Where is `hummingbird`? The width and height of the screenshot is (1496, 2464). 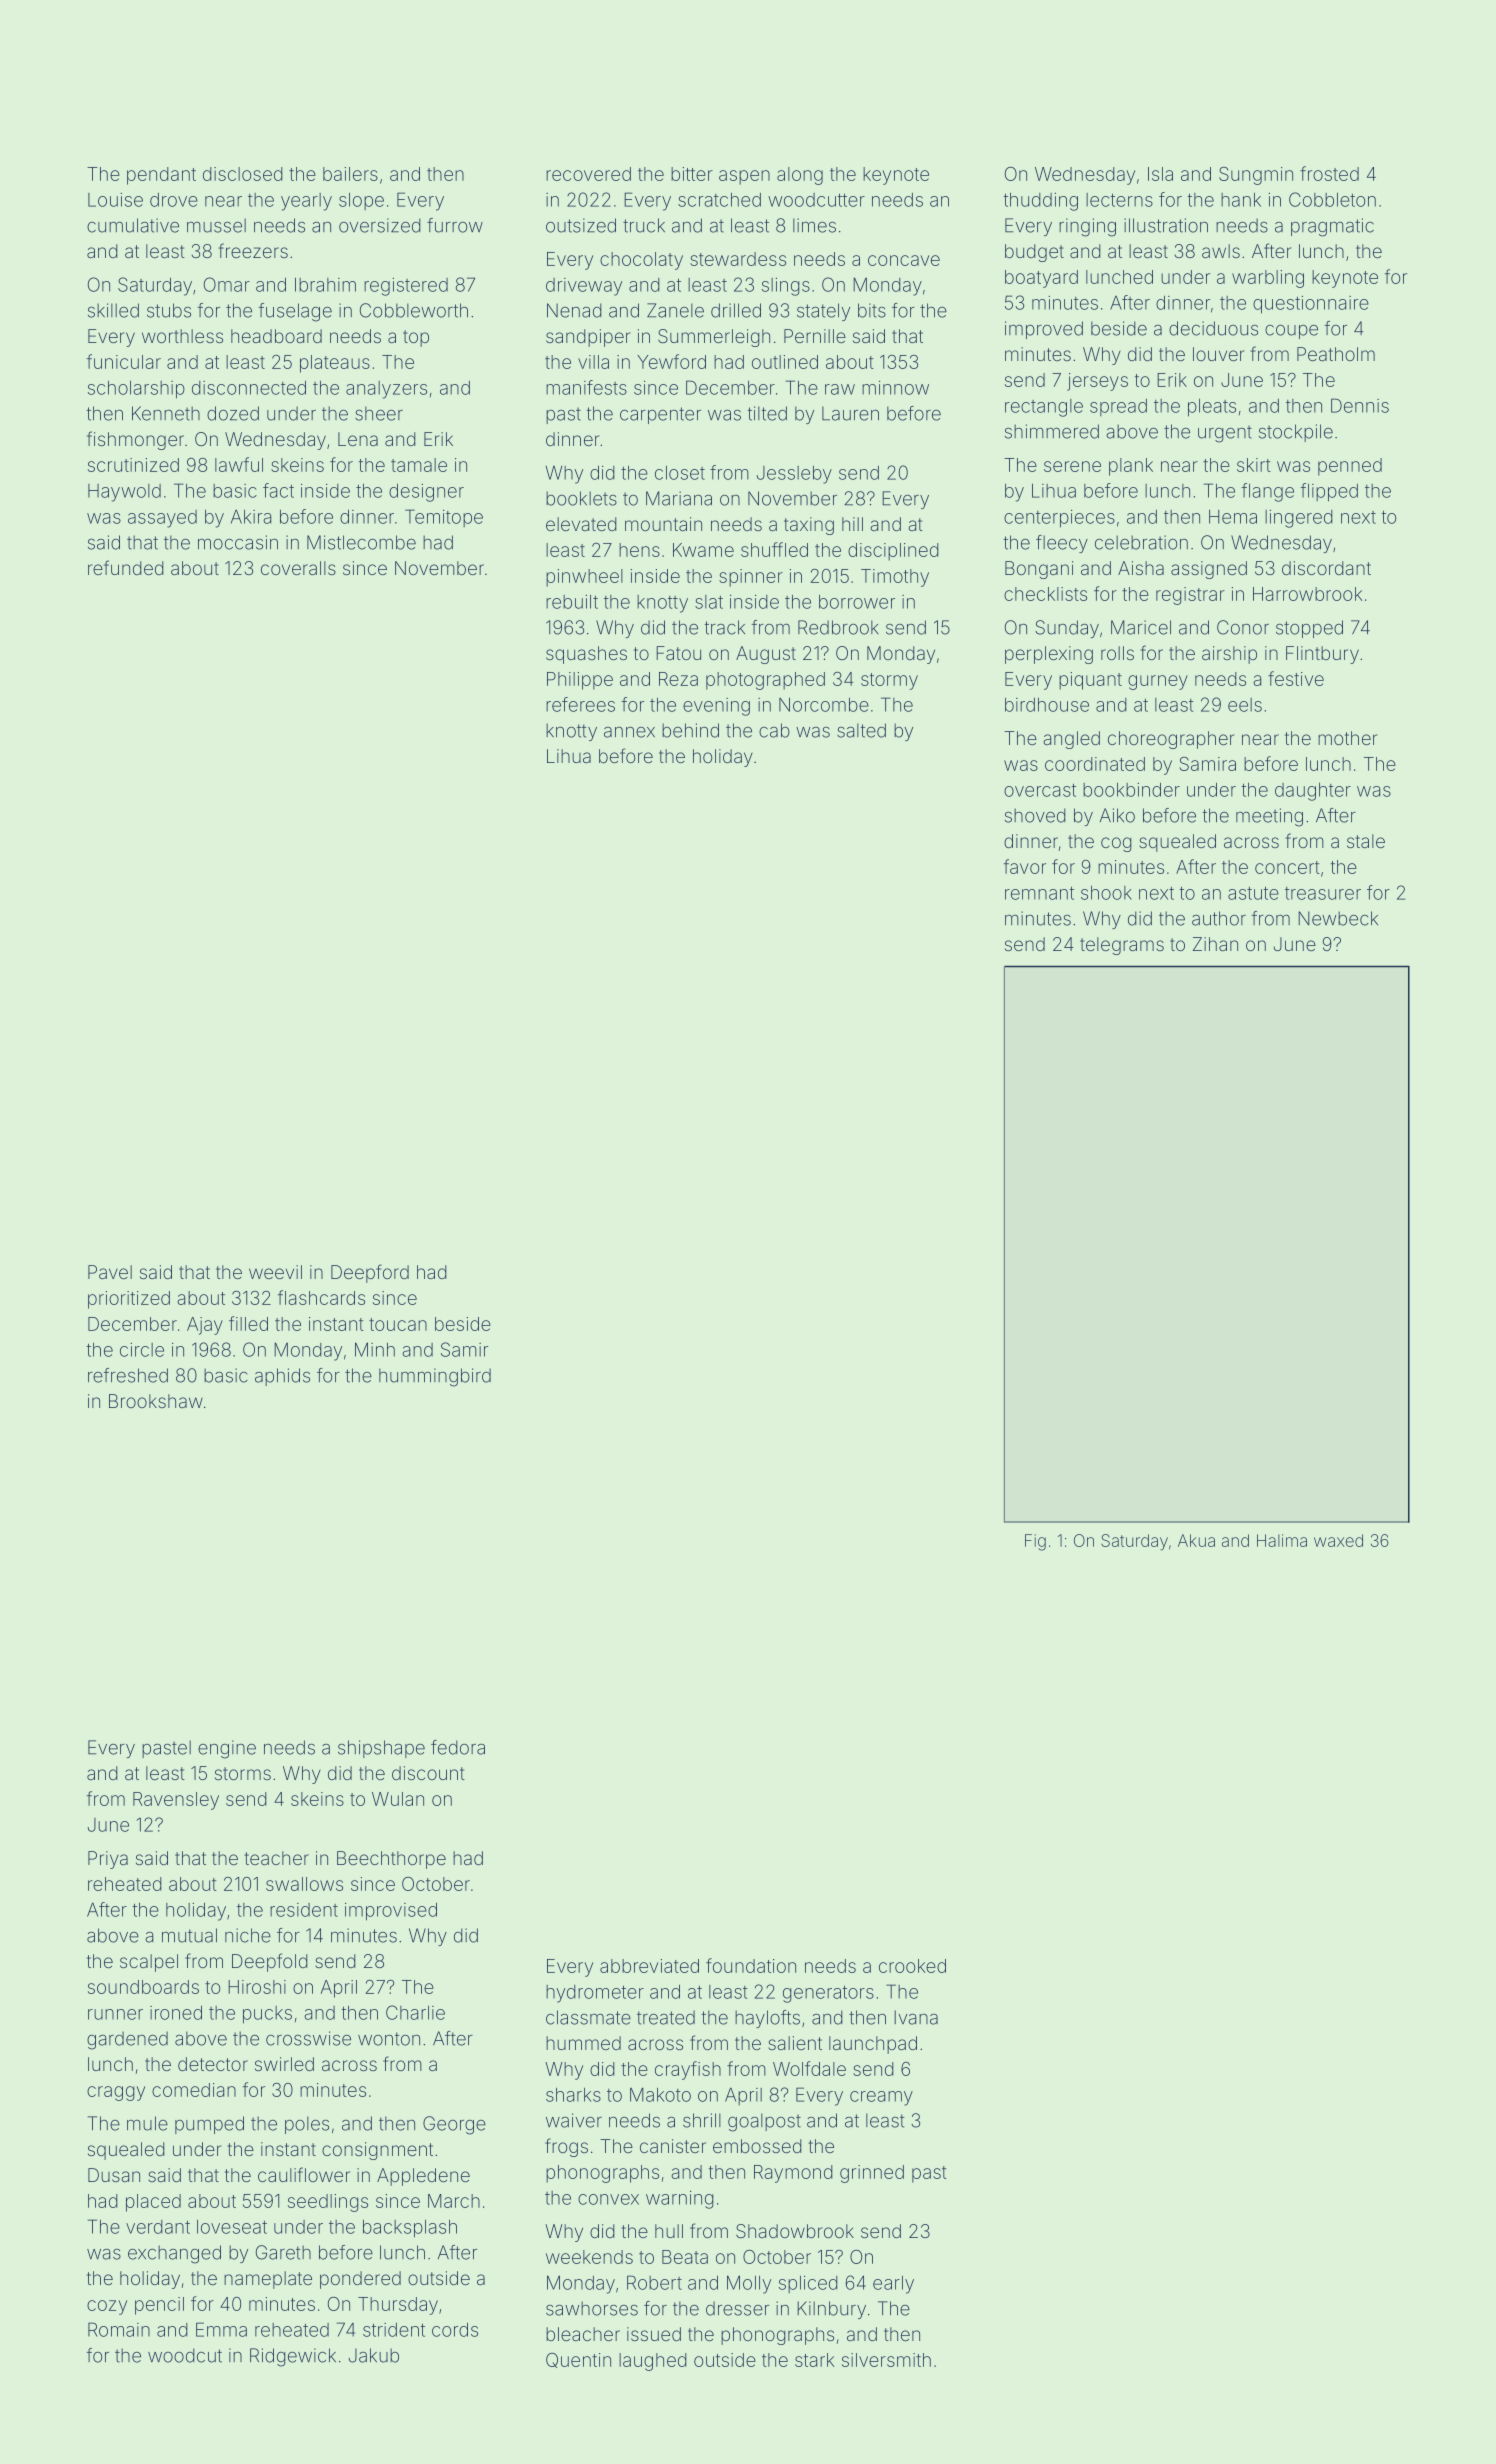
hummingbird is located at coordinates (435, 1377).
